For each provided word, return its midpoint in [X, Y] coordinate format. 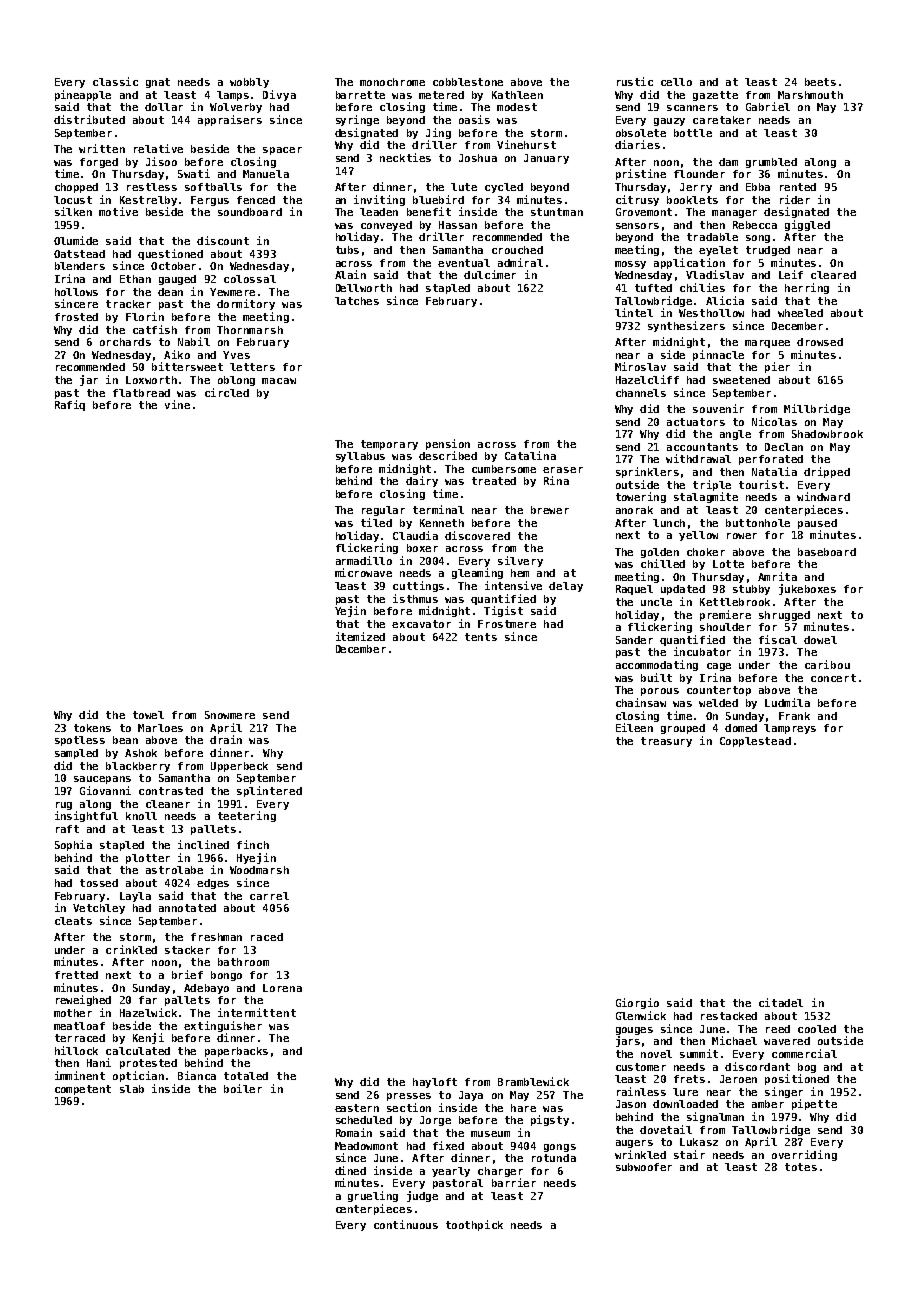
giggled [807, 225]
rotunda [554, 1158]
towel [148, 715]
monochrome [392, 82]
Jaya [471, 1096]
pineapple [83, 95]
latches [357, 301]
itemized [360, 636]
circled [227, 392]
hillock [76, 1050]
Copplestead [755, 742]
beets [820, 82]
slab [132, 1089]
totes [801, 1167]
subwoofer [644, 1167]
